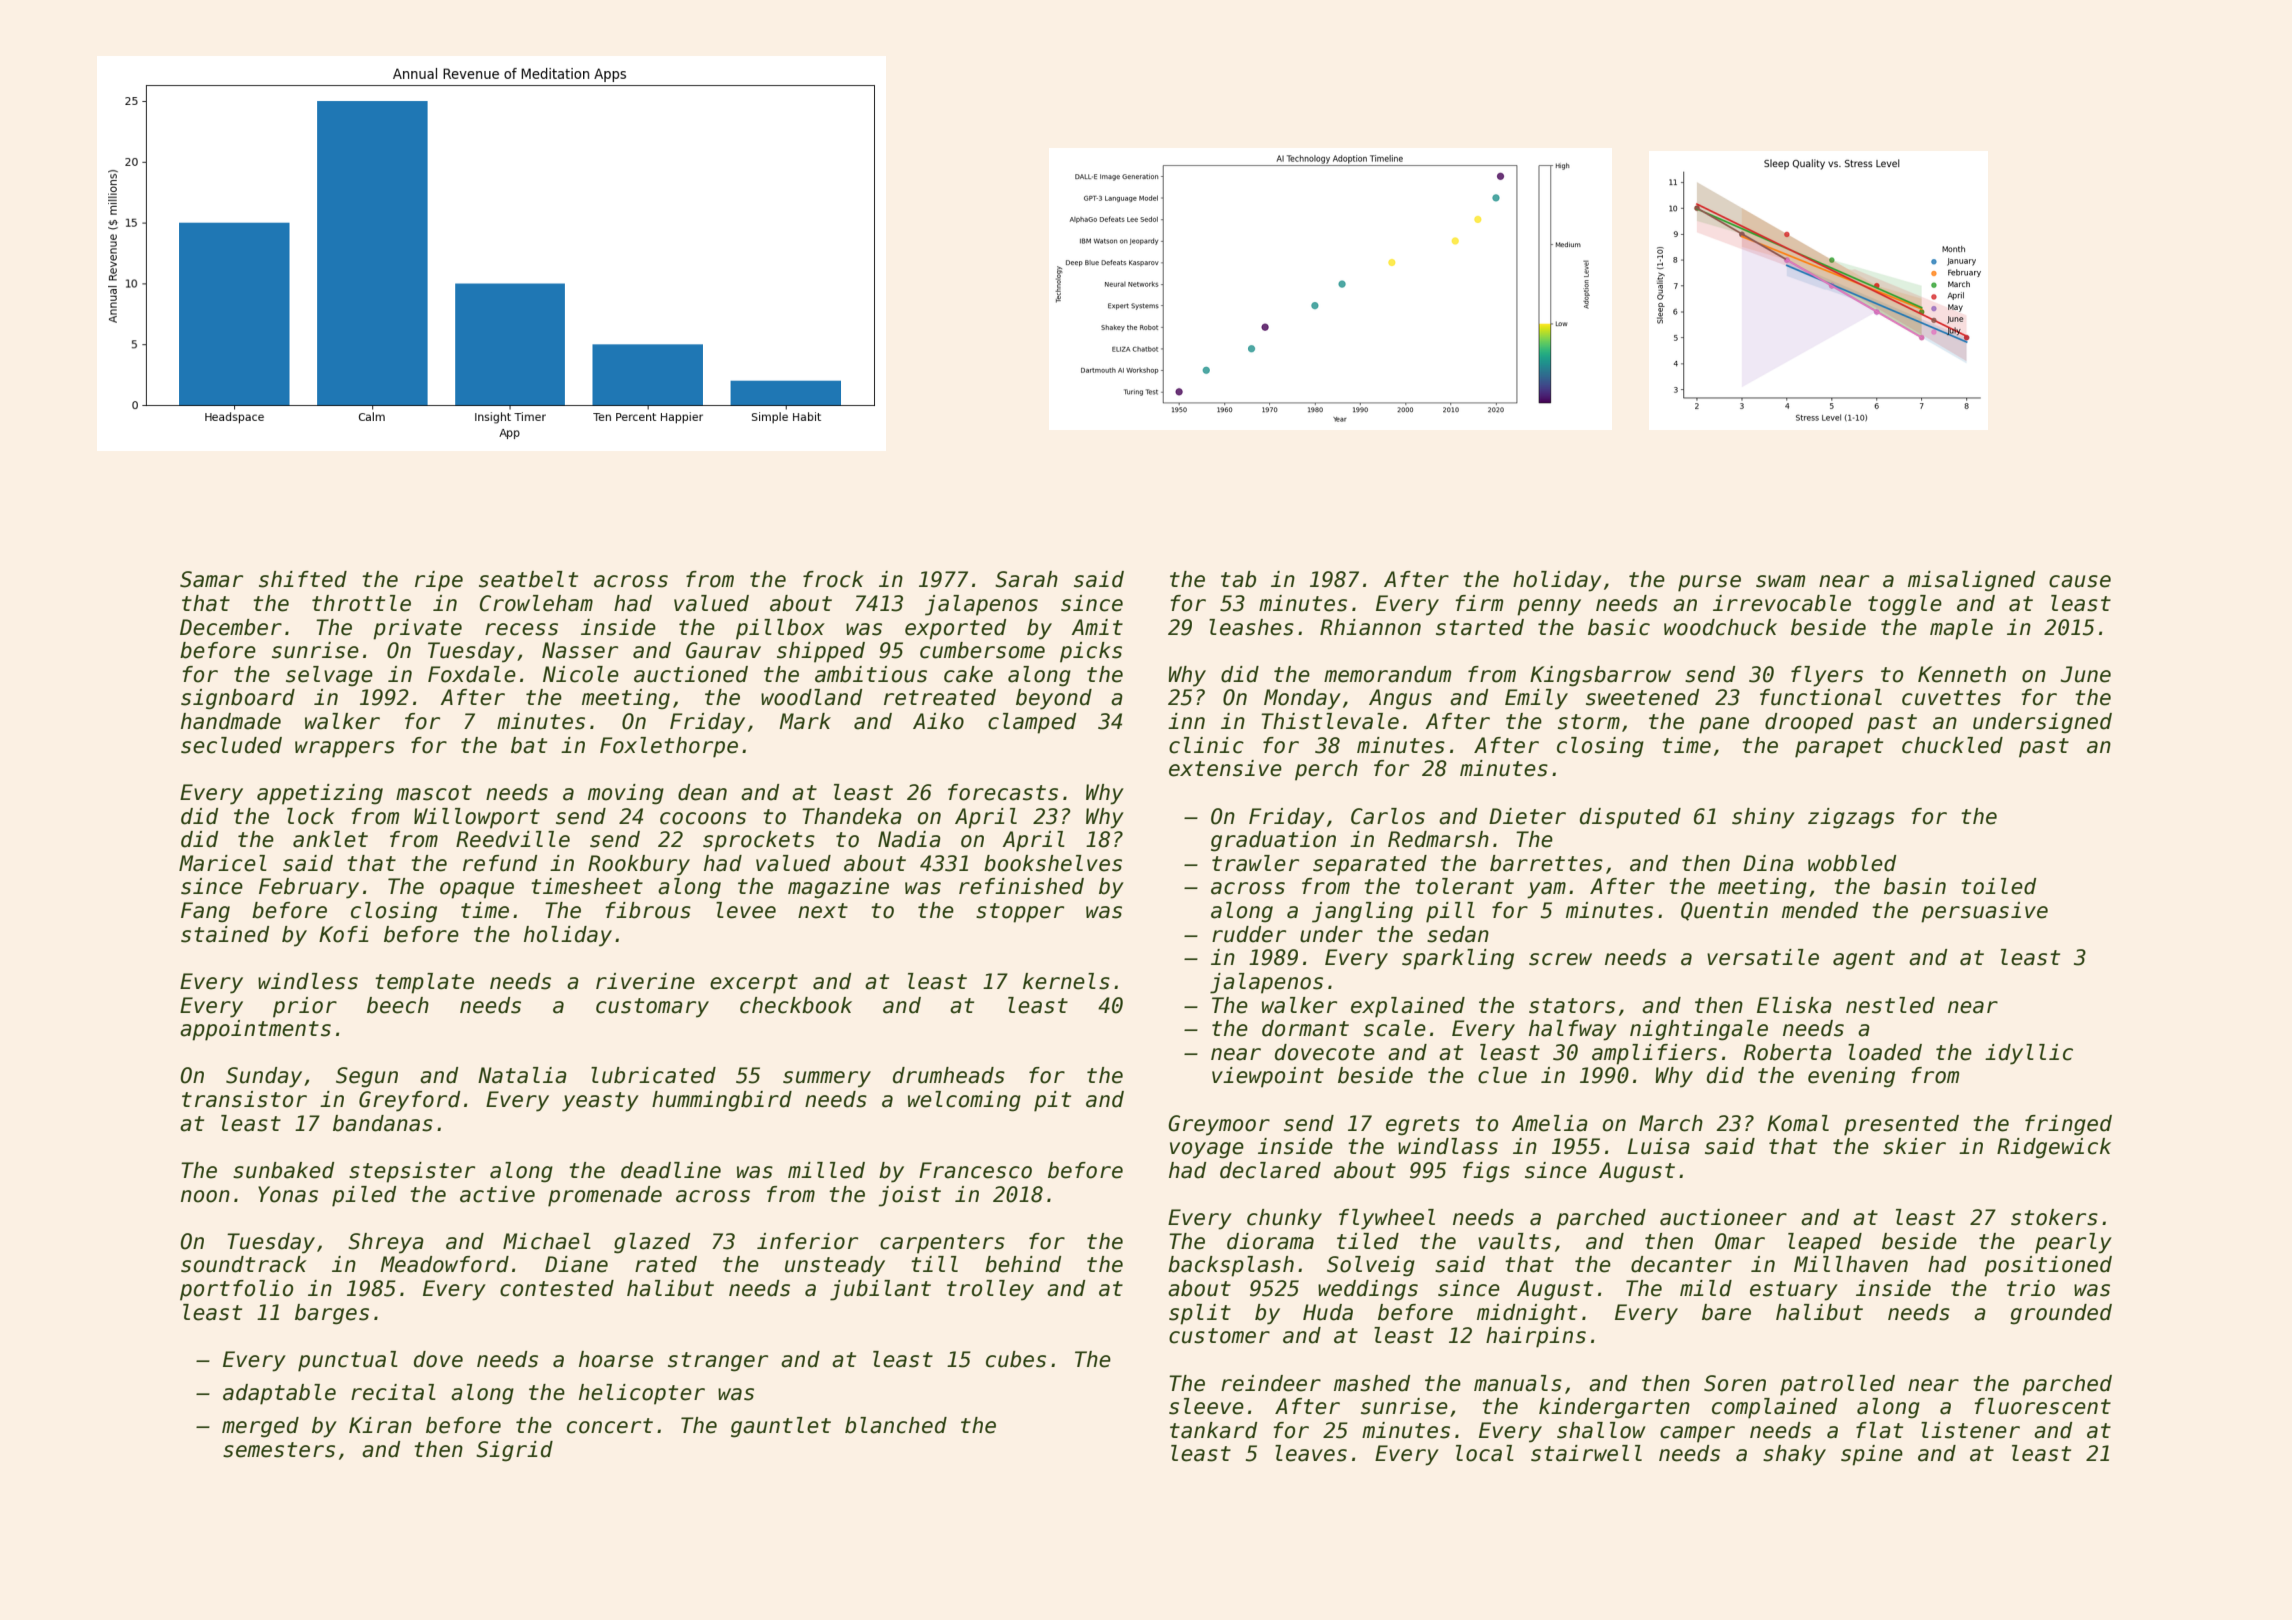 This page has width=2292, height=1620. Describe the element at coordinates (1249, 934) in the page. I see `rudder` at that location.
